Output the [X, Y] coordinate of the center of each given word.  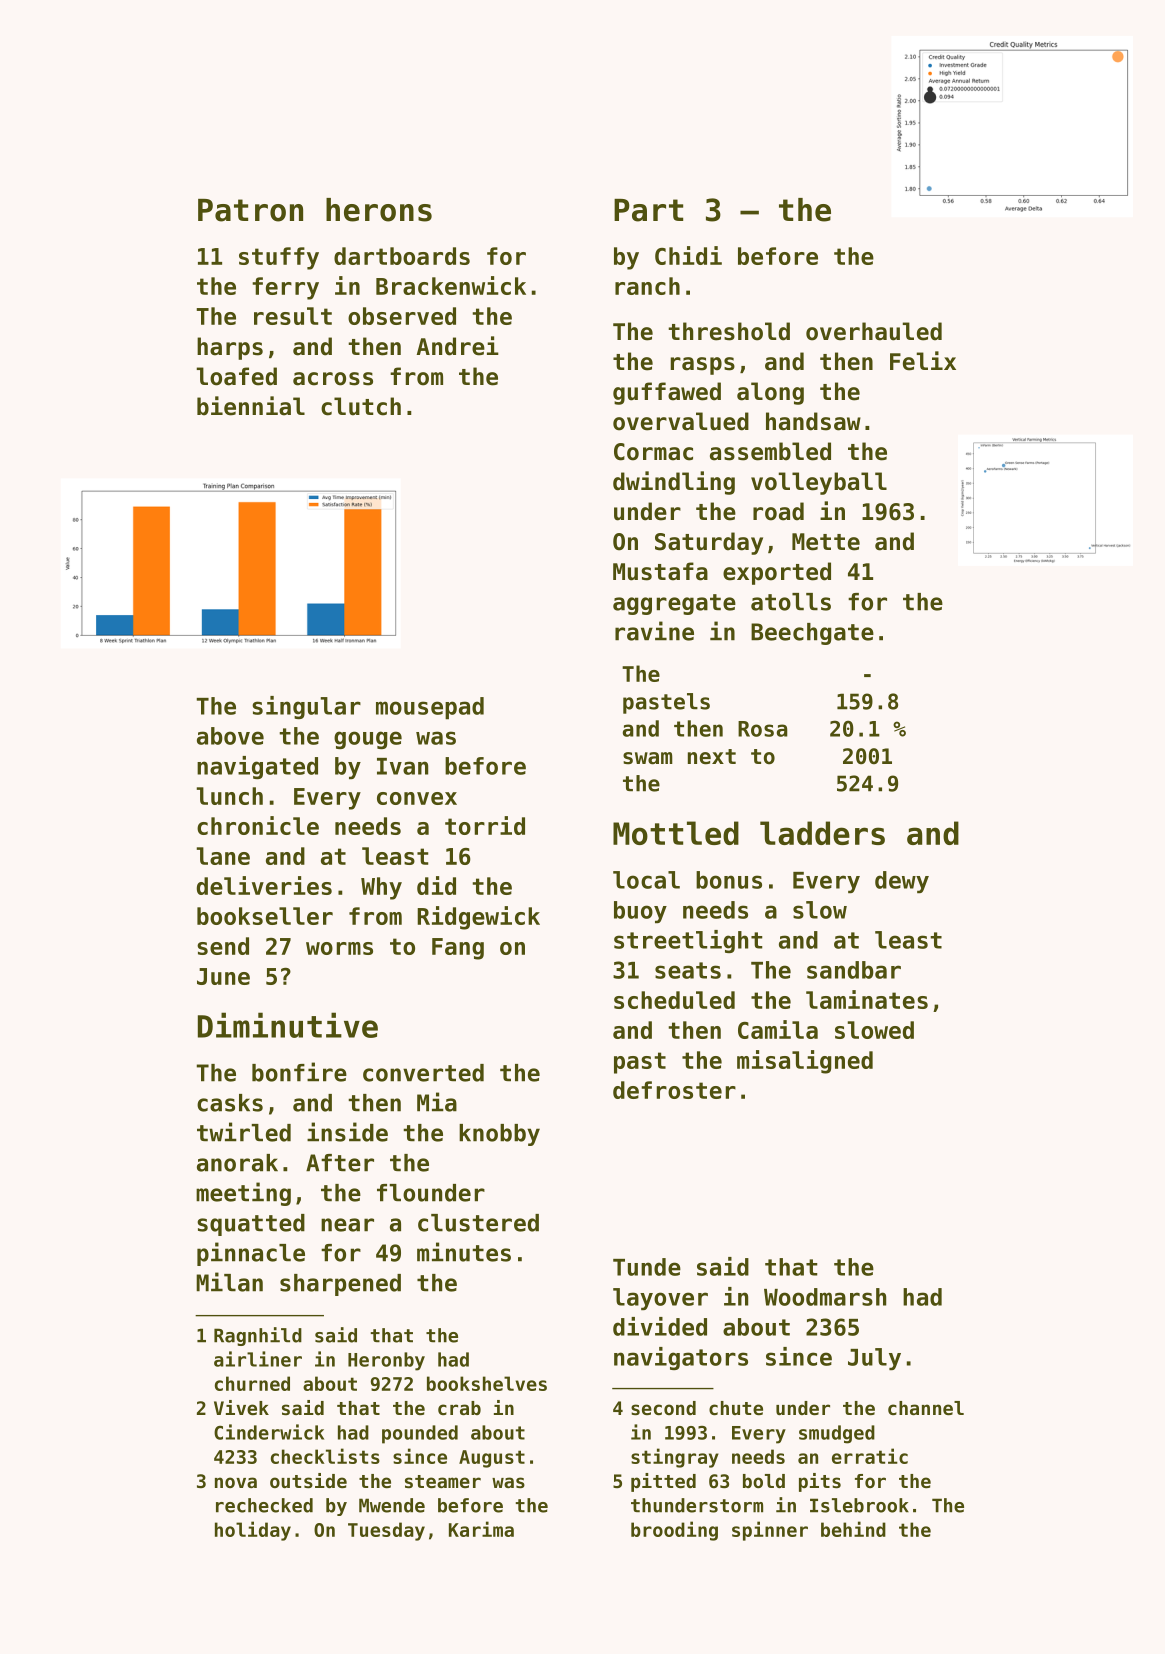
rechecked [264, 1505]
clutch [361, 406]
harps [230, 348]
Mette [826, 542]
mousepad [430, 708]
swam [648, 758]
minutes [464, 1252]
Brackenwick [451, 285]
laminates [867, 999]
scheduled [674, 1000]
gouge [368, 740]
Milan [229, 1282]
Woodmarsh [825, 1297]
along [770, 393]
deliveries [264, 885]
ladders [822, 833]
